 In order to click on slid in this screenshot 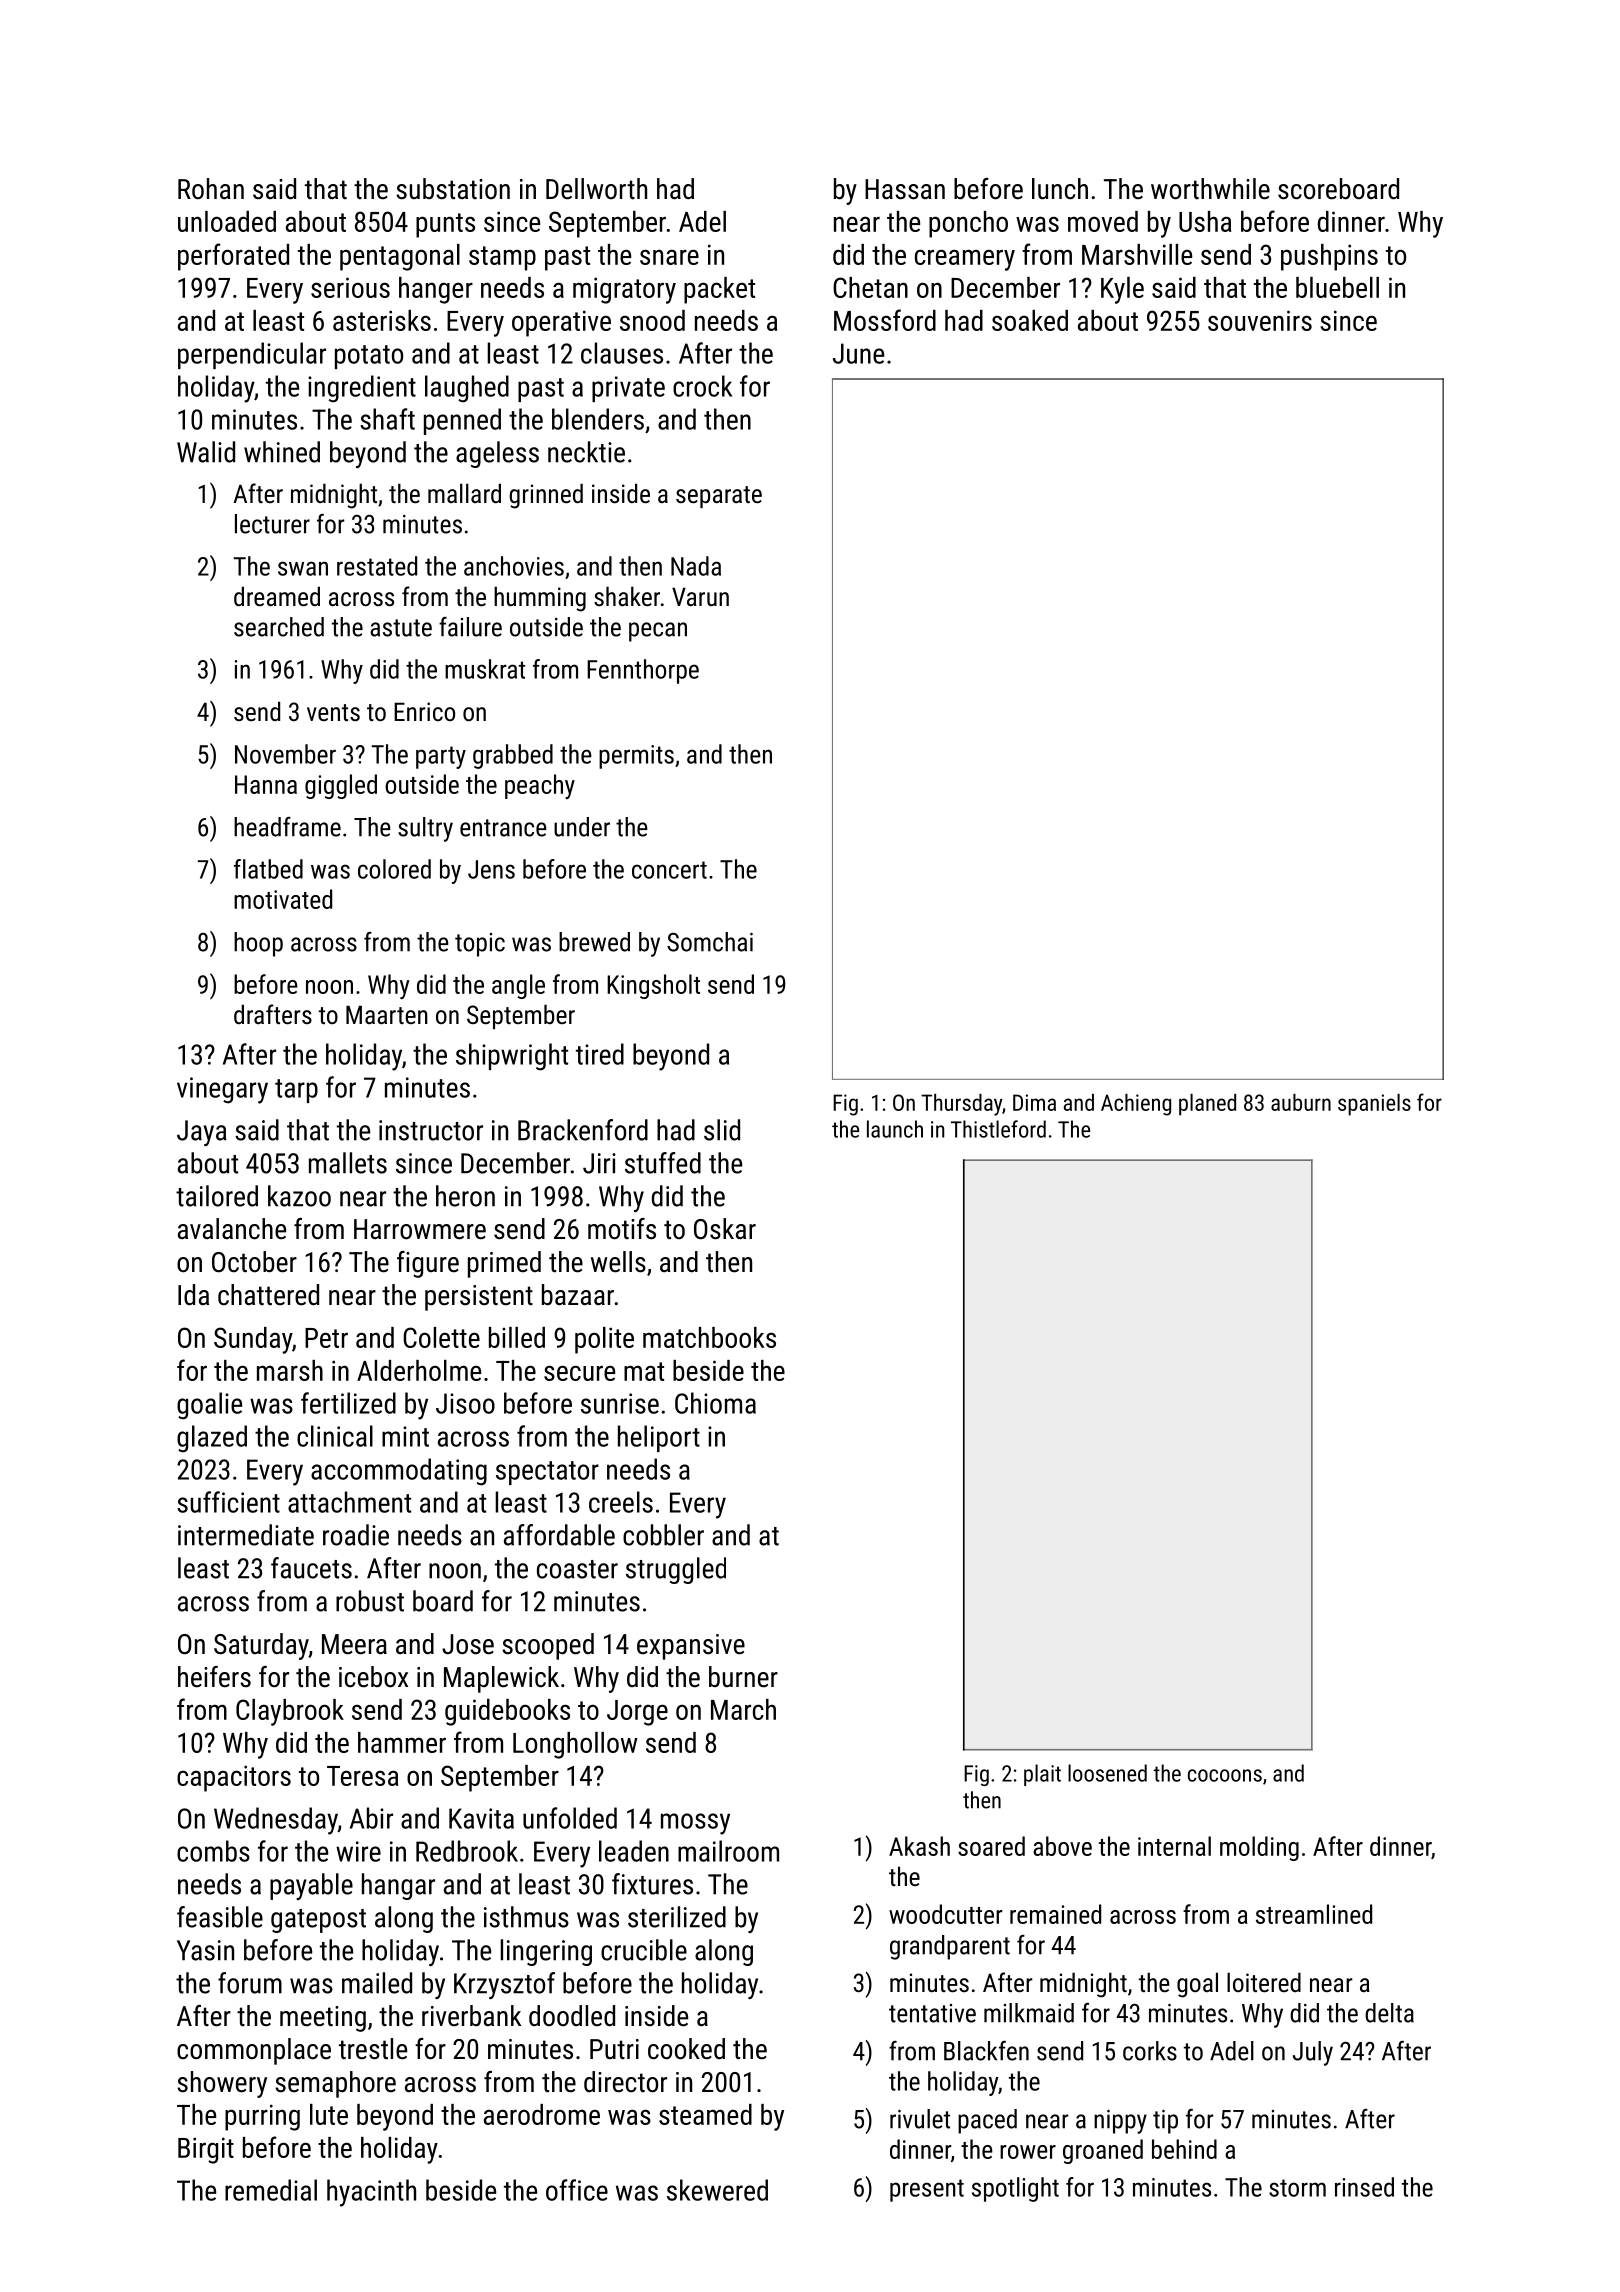, I will do `click(722, 1130)`.
